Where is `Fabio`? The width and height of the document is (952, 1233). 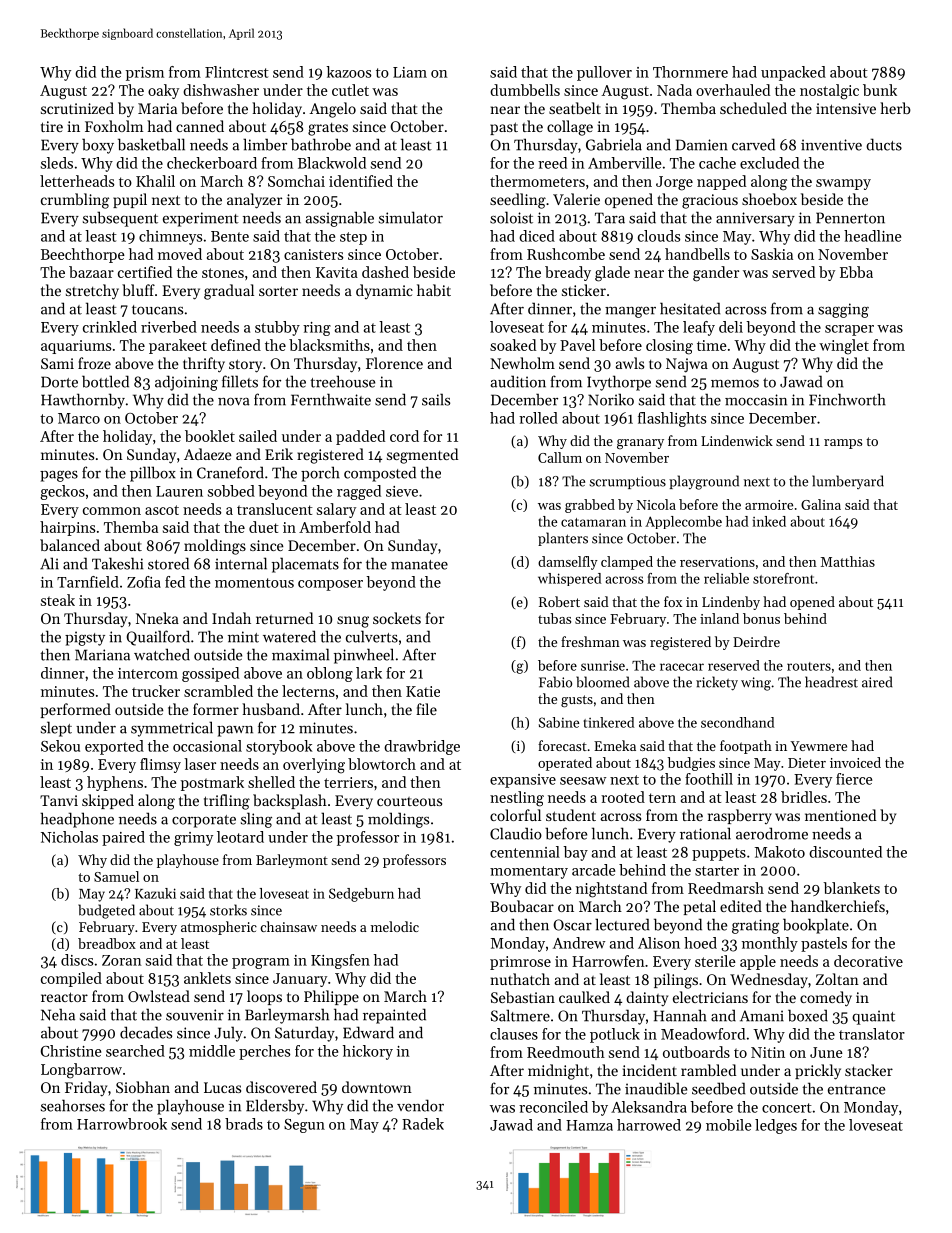 Fabio is located at coordinates (555, 682).
